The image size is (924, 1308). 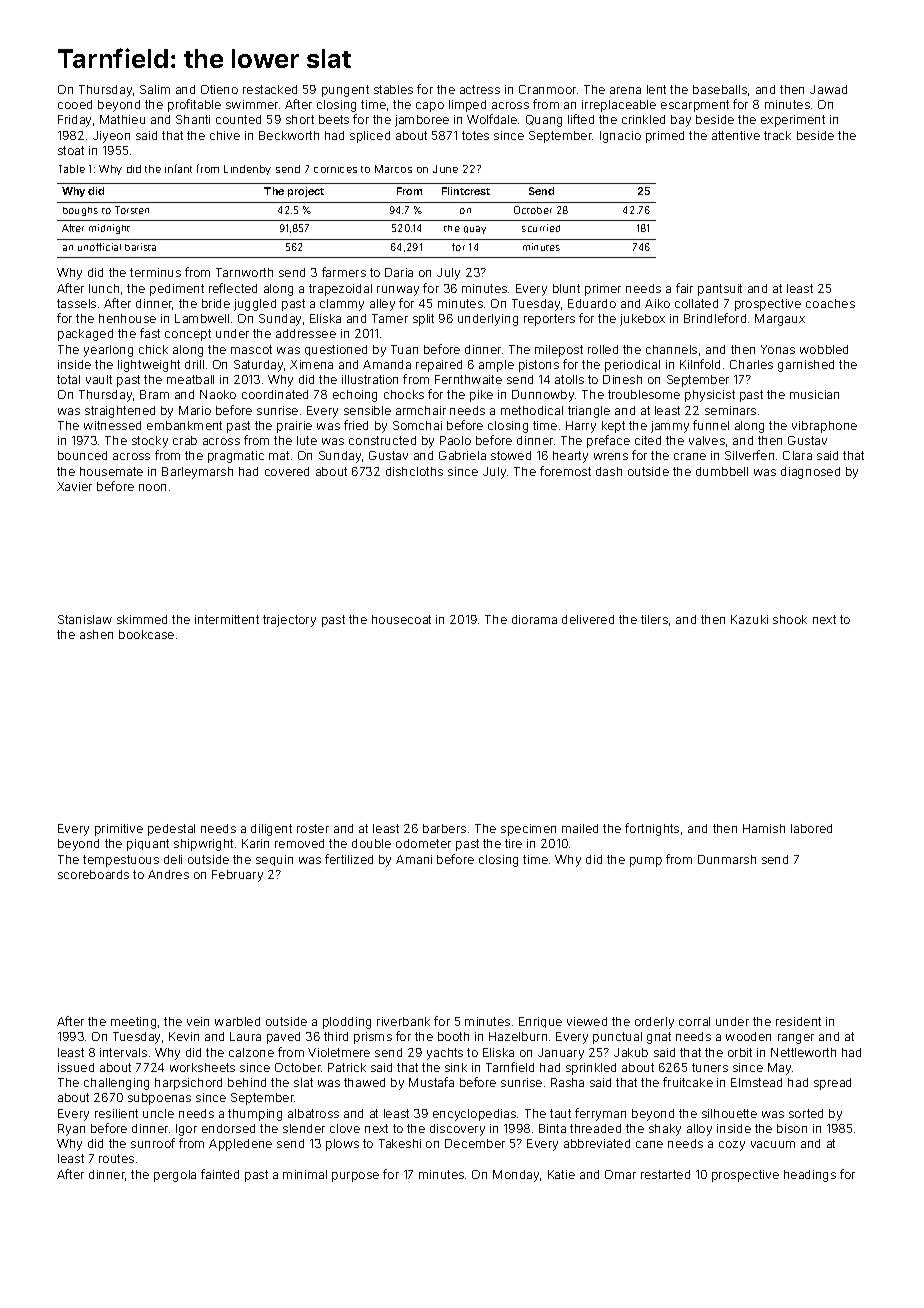 I want to click on stowed, so click(x=511, y=455).
